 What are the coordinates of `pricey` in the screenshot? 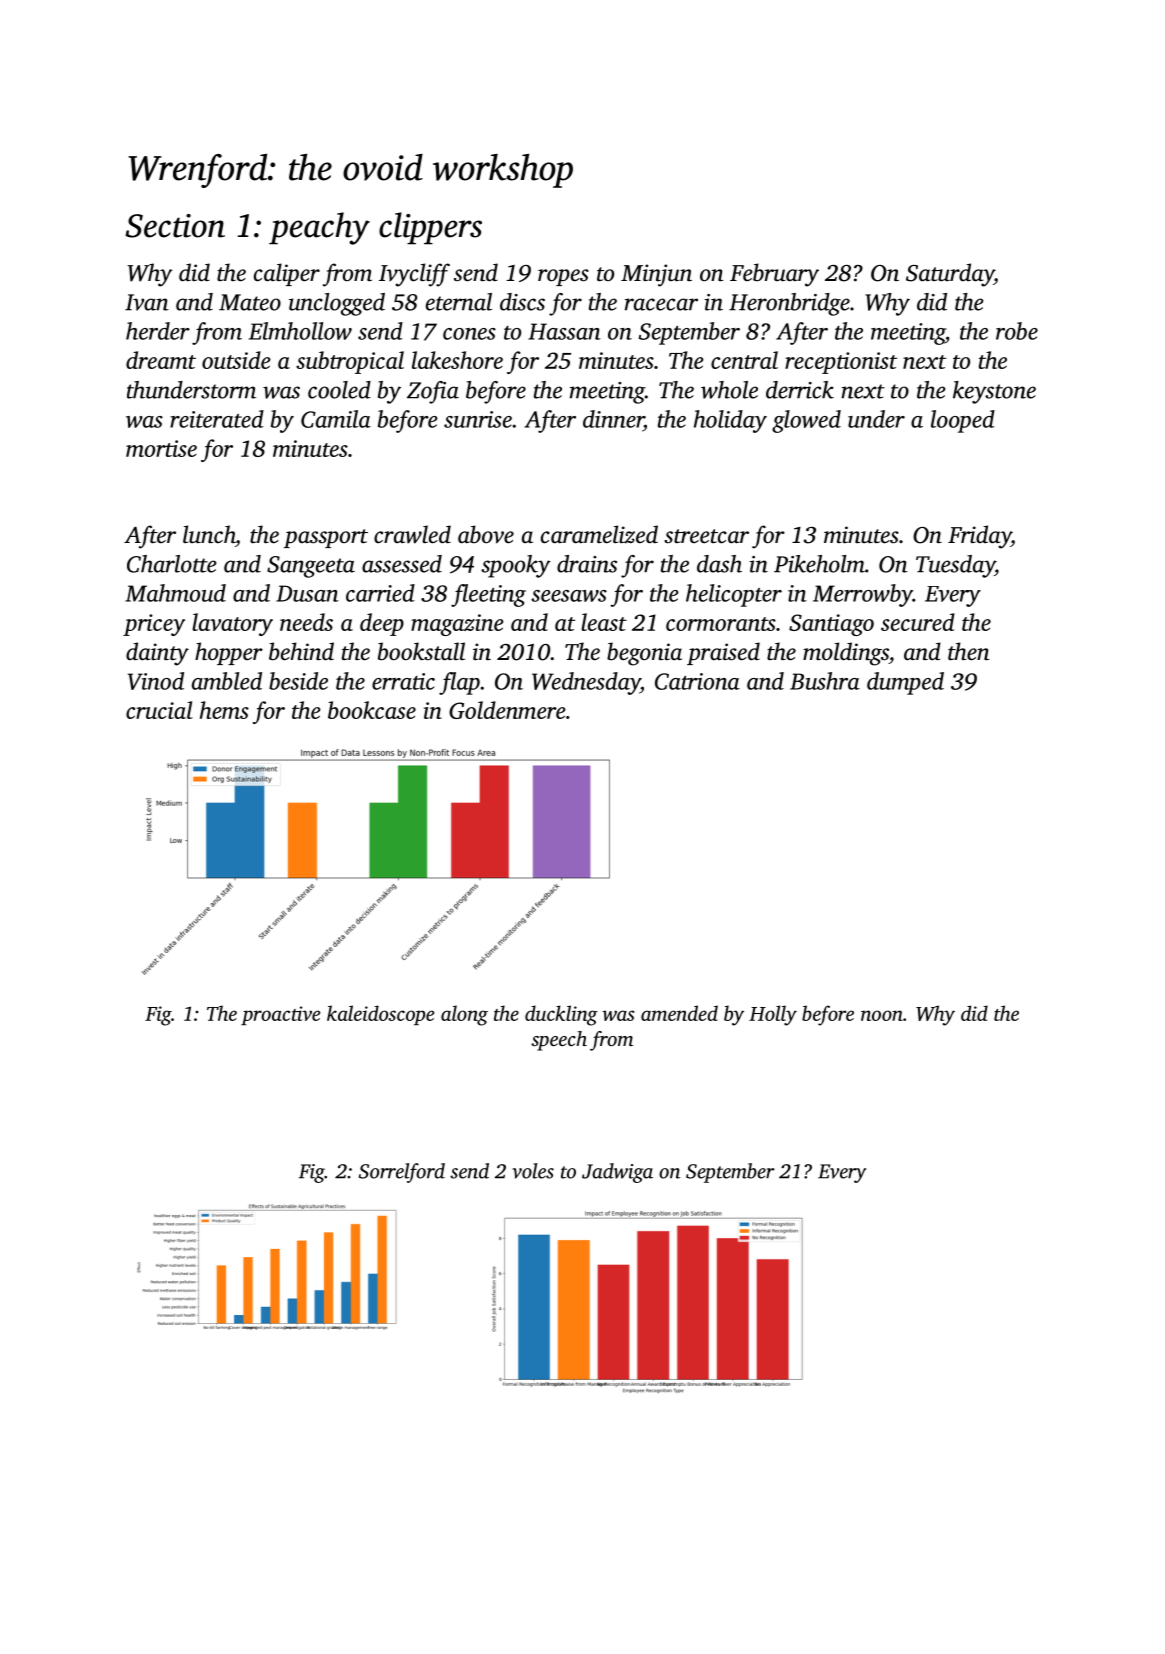 It's located at (154, 625).
